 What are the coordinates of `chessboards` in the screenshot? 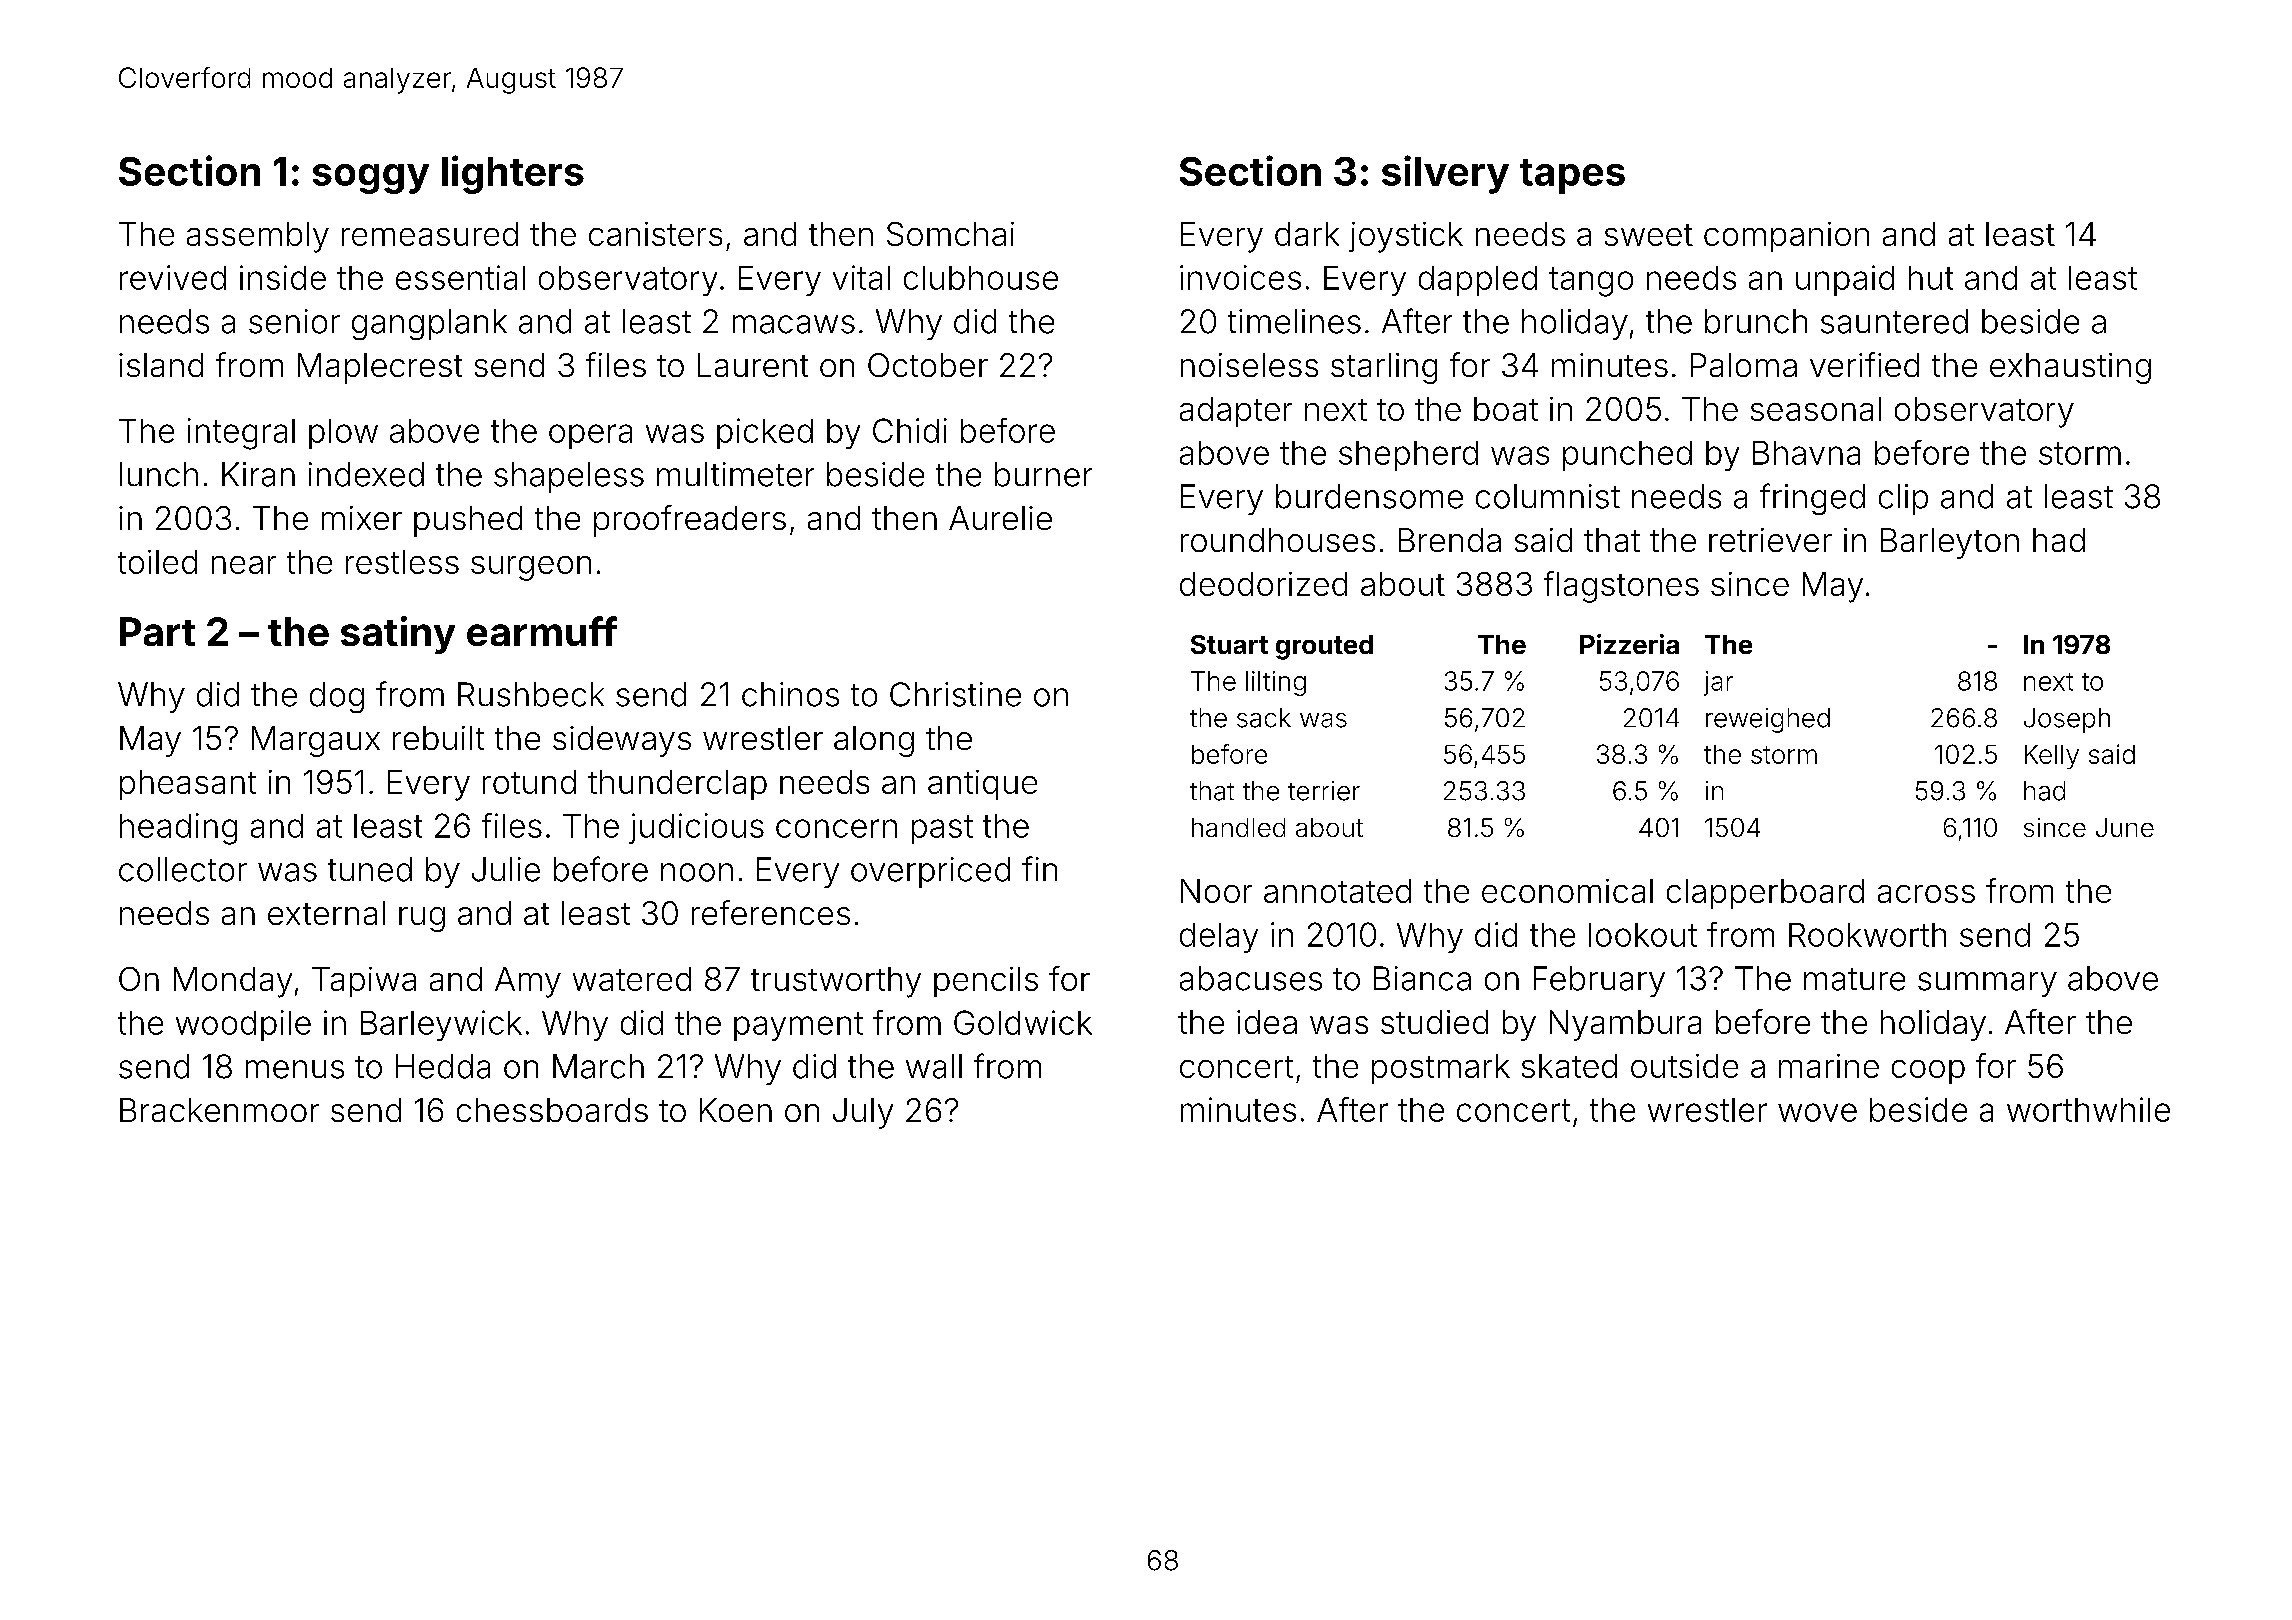 It's located at (552, 1110).
